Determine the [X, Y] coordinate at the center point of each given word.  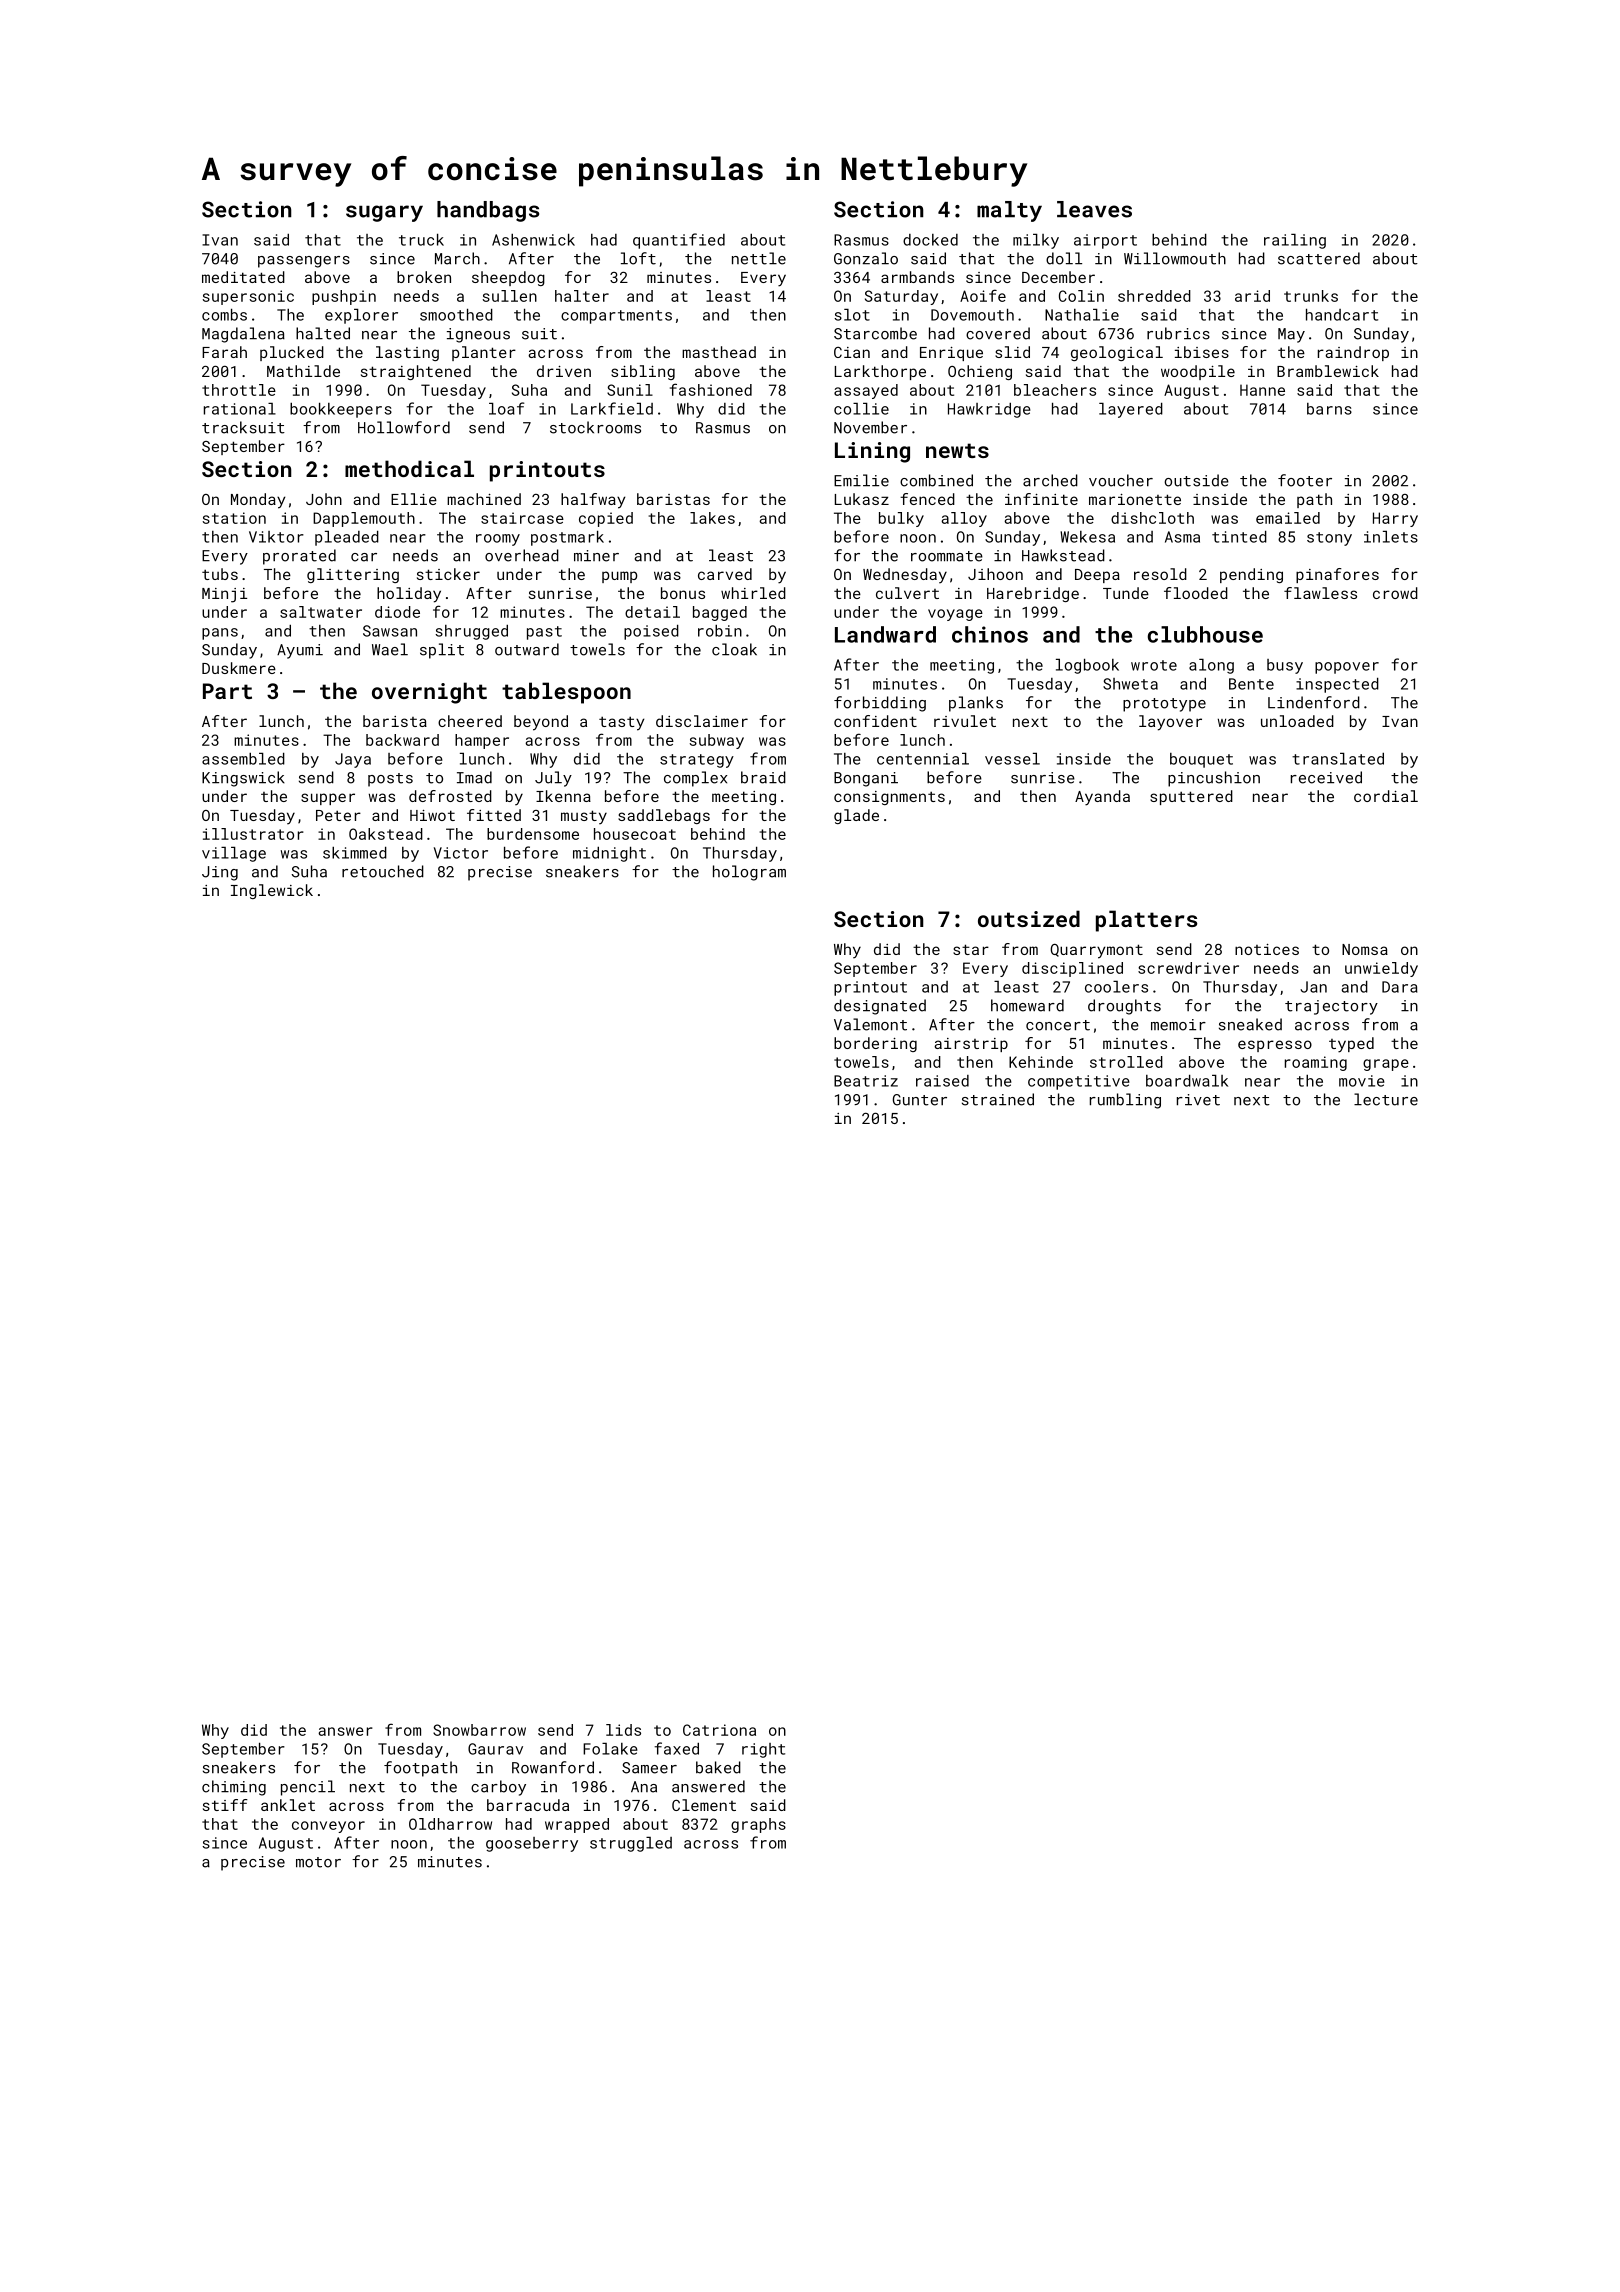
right [763, 1750]
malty [1009, 211]
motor [318, 1862]
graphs [758, 1825]
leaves [1094, 209]
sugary [384, 213]
